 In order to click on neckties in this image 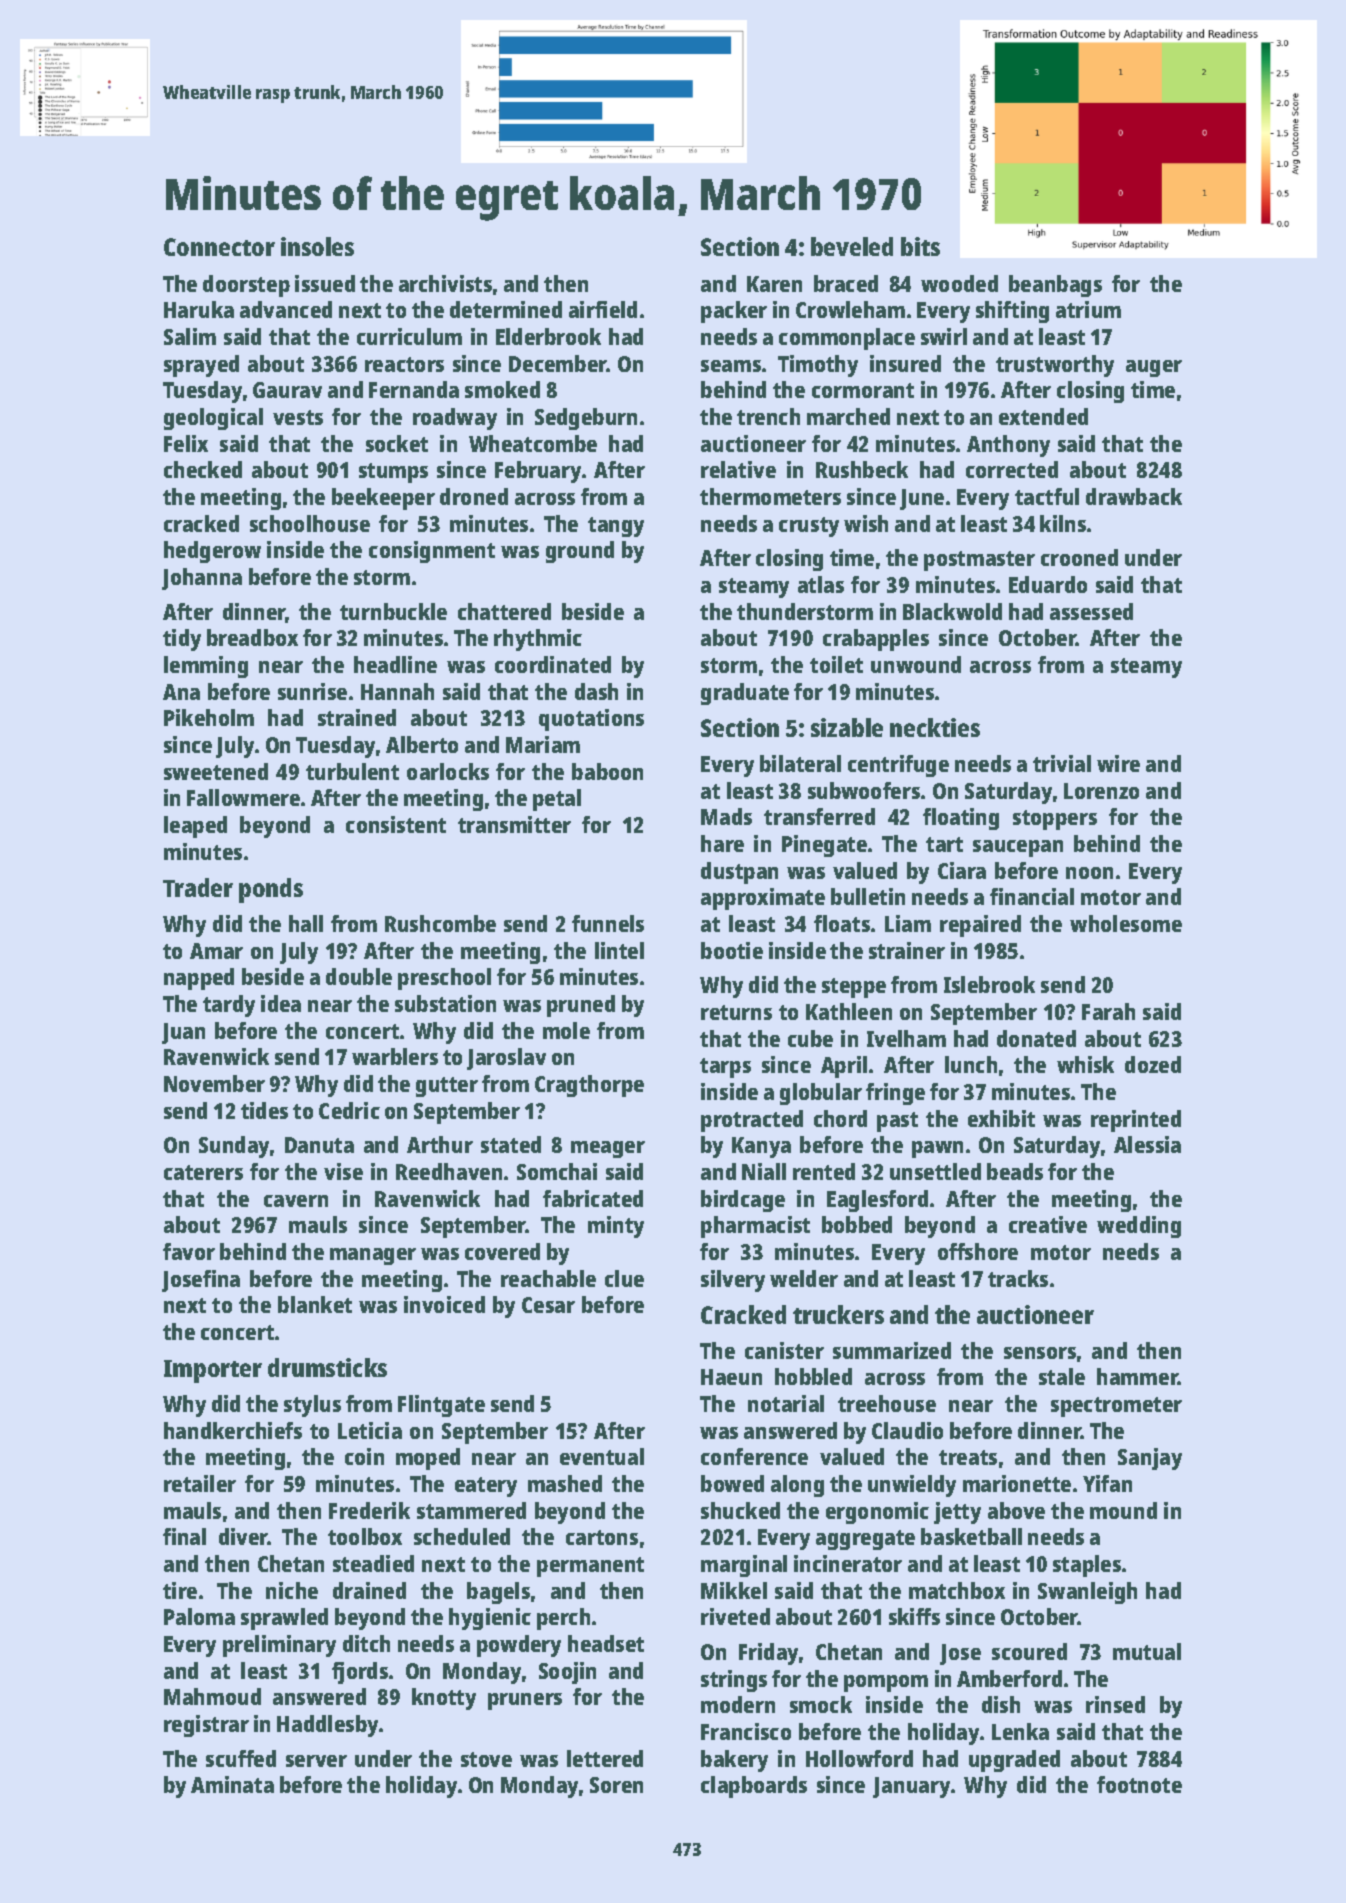, I will do `click(935, 727)`.
